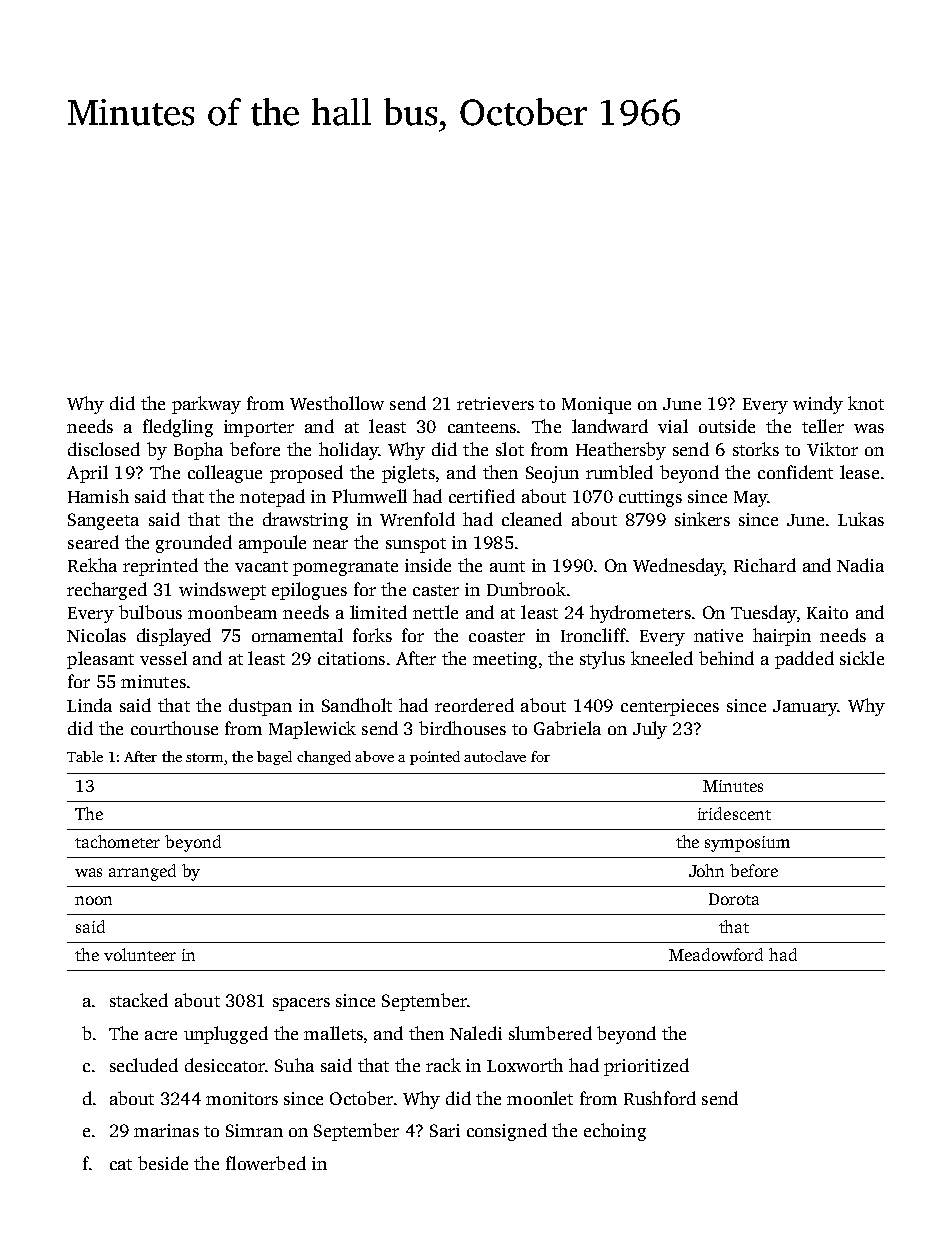 The width and height of the page is (952, 1233). Describe the element at coordinates (266, 1163) in the page. I see `flowerbed` at that location.
